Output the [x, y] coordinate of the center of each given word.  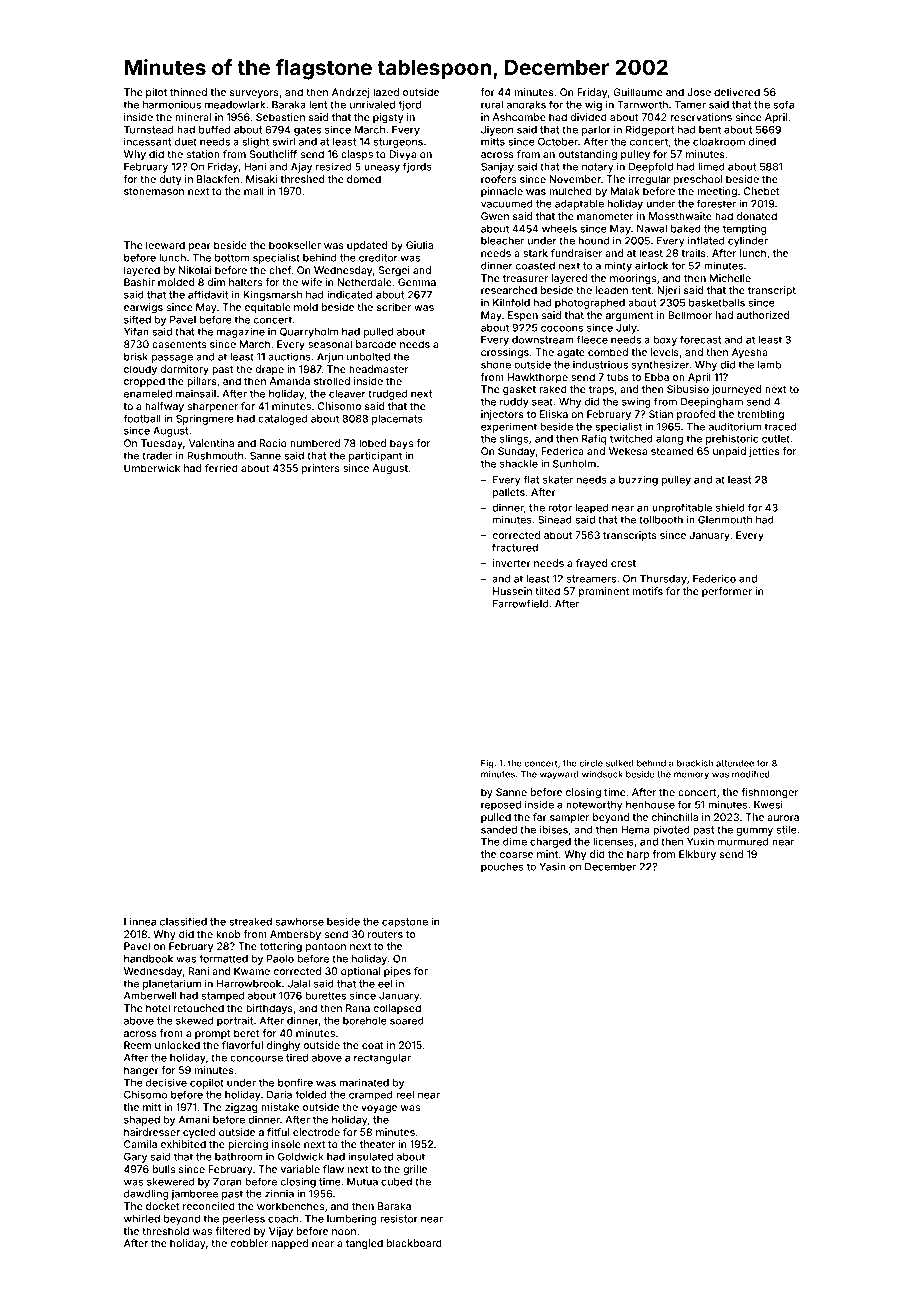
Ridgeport [650, 130]
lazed [386, 92]
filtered [232, 1231]
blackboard [414, 1243]
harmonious [172, 105]
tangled [364, 1244]
